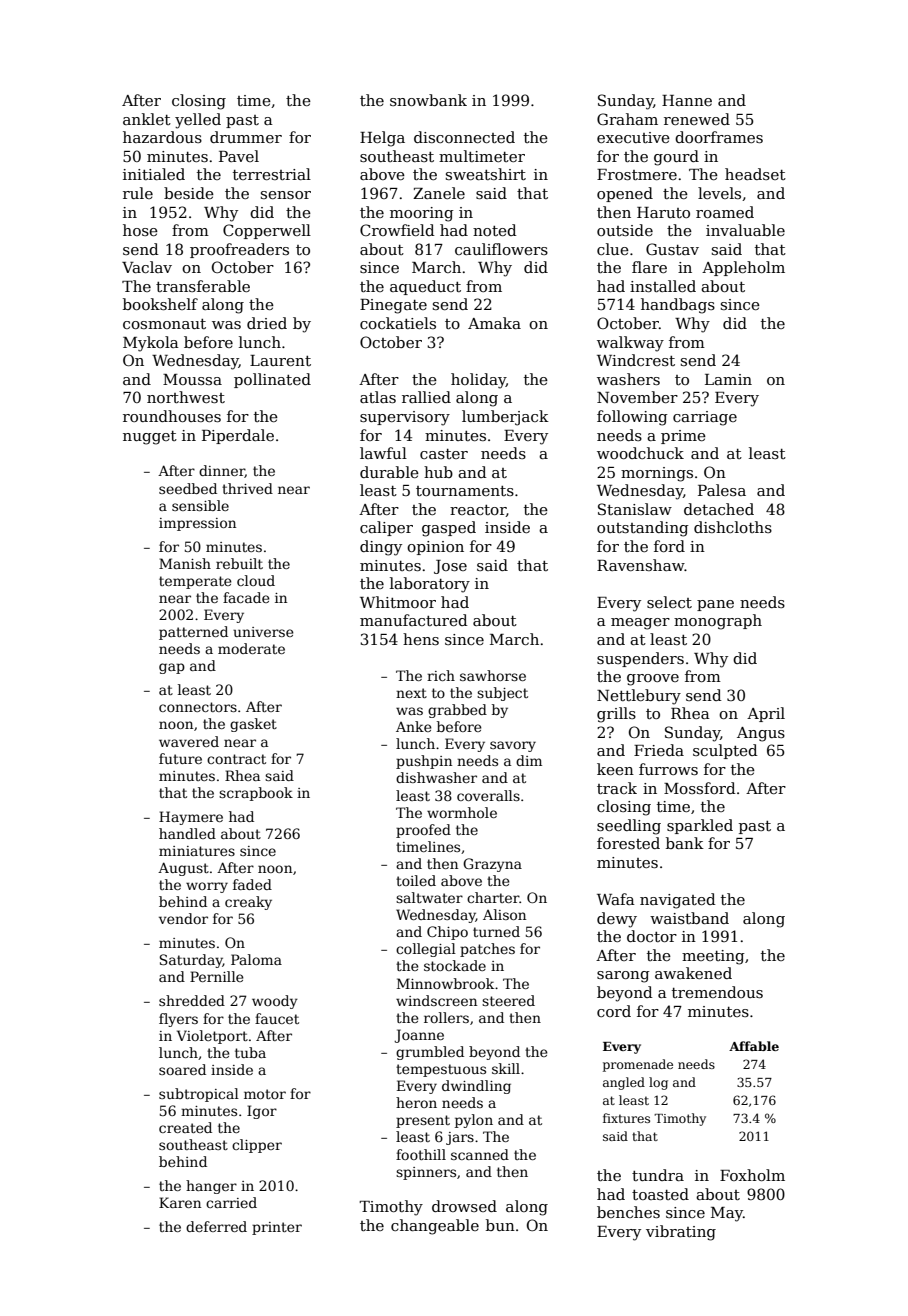 Image resolution: width=908 pixels, height=1316 pixels. Describe the element at coordinates (419, 1036) in the image. I see `Joanne` at that location.
